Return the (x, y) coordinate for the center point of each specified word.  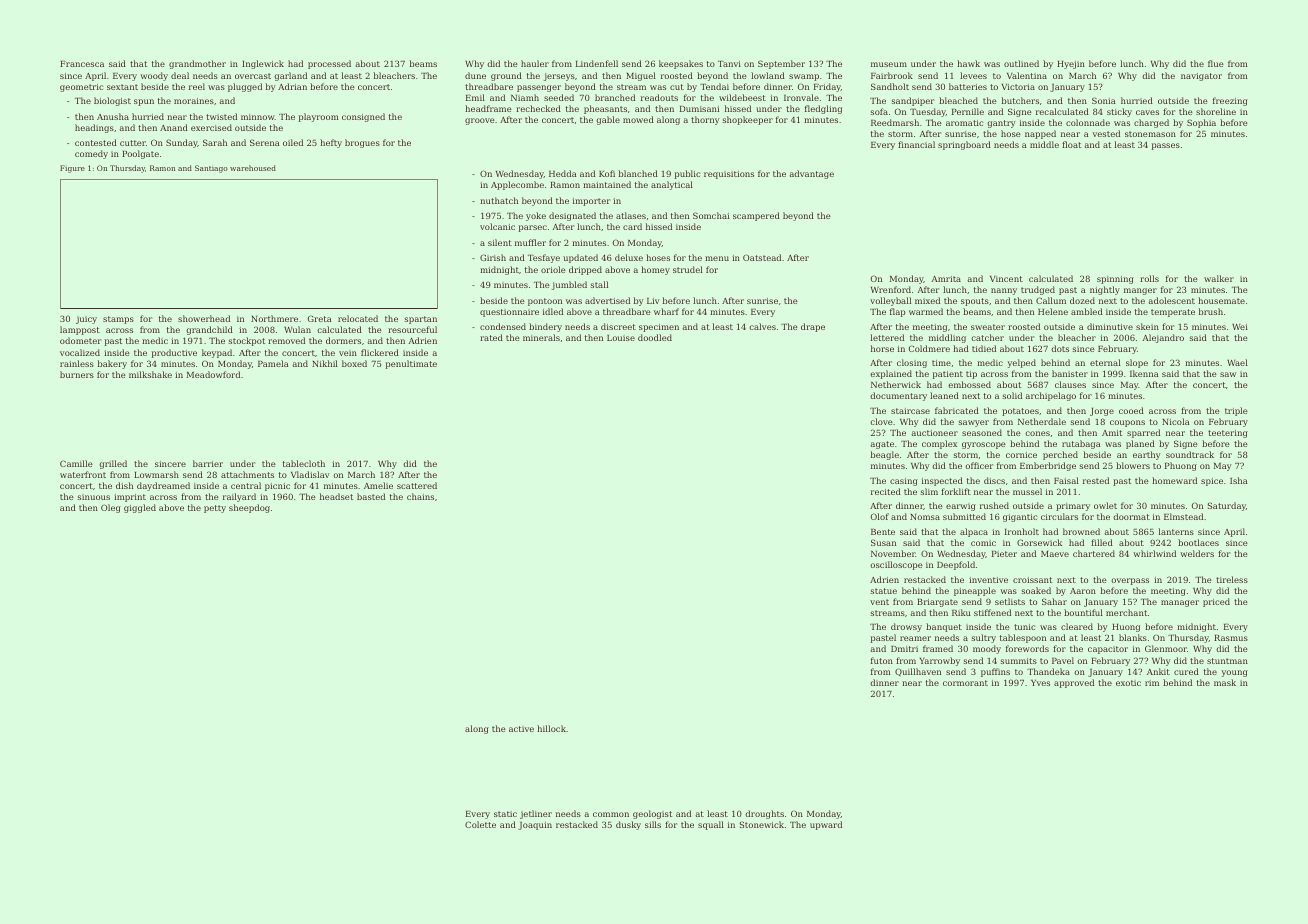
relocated (358, 318)
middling (947, 338)
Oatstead (762, 257)
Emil (475, 97)
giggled (140, 508)
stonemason (1150, 134)
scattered (417, 485)
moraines (194, 101)
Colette (480, 824)
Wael (1237, 362)
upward (826, 825)
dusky (628, 825)
